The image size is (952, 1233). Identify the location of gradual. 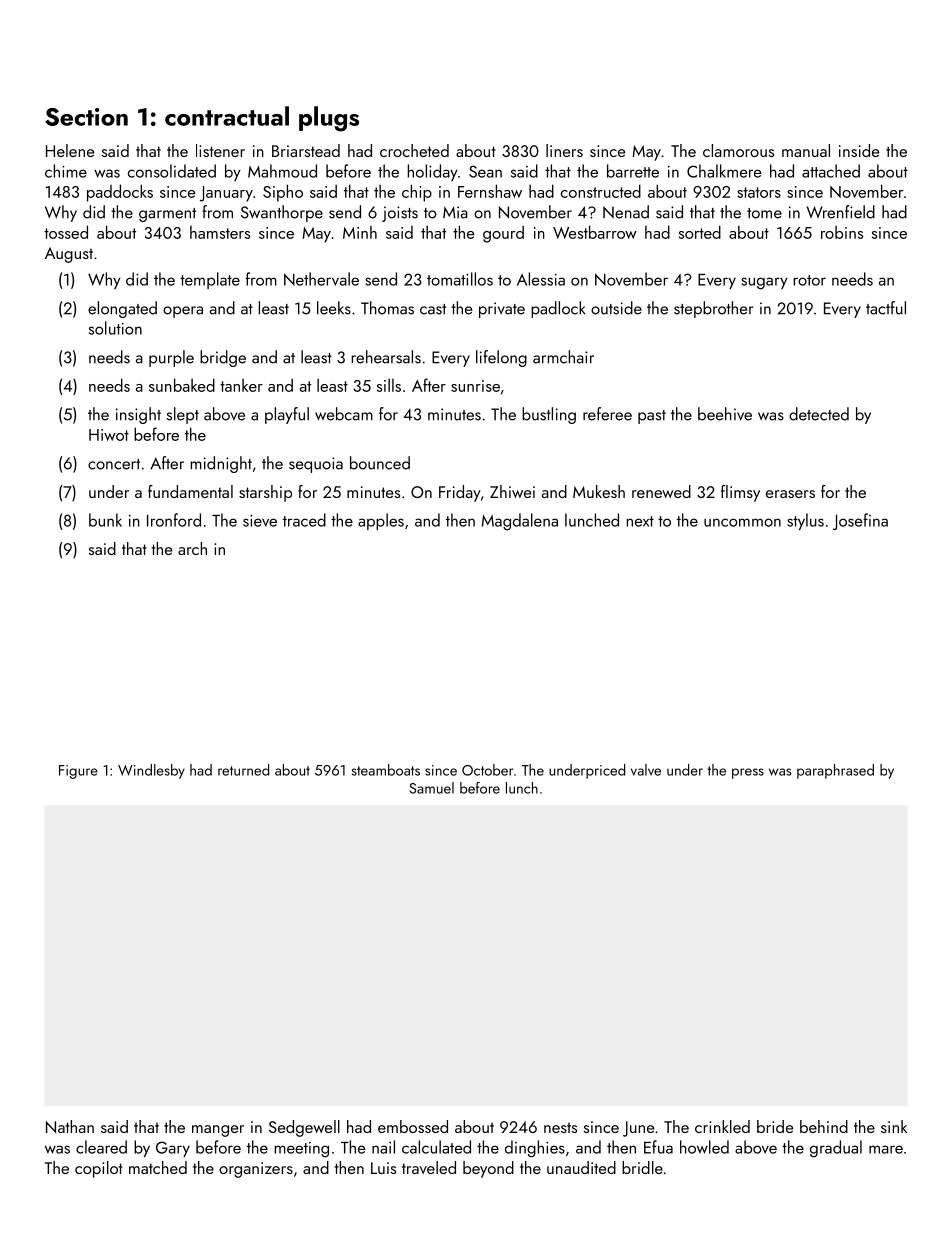
(836, 1149).
